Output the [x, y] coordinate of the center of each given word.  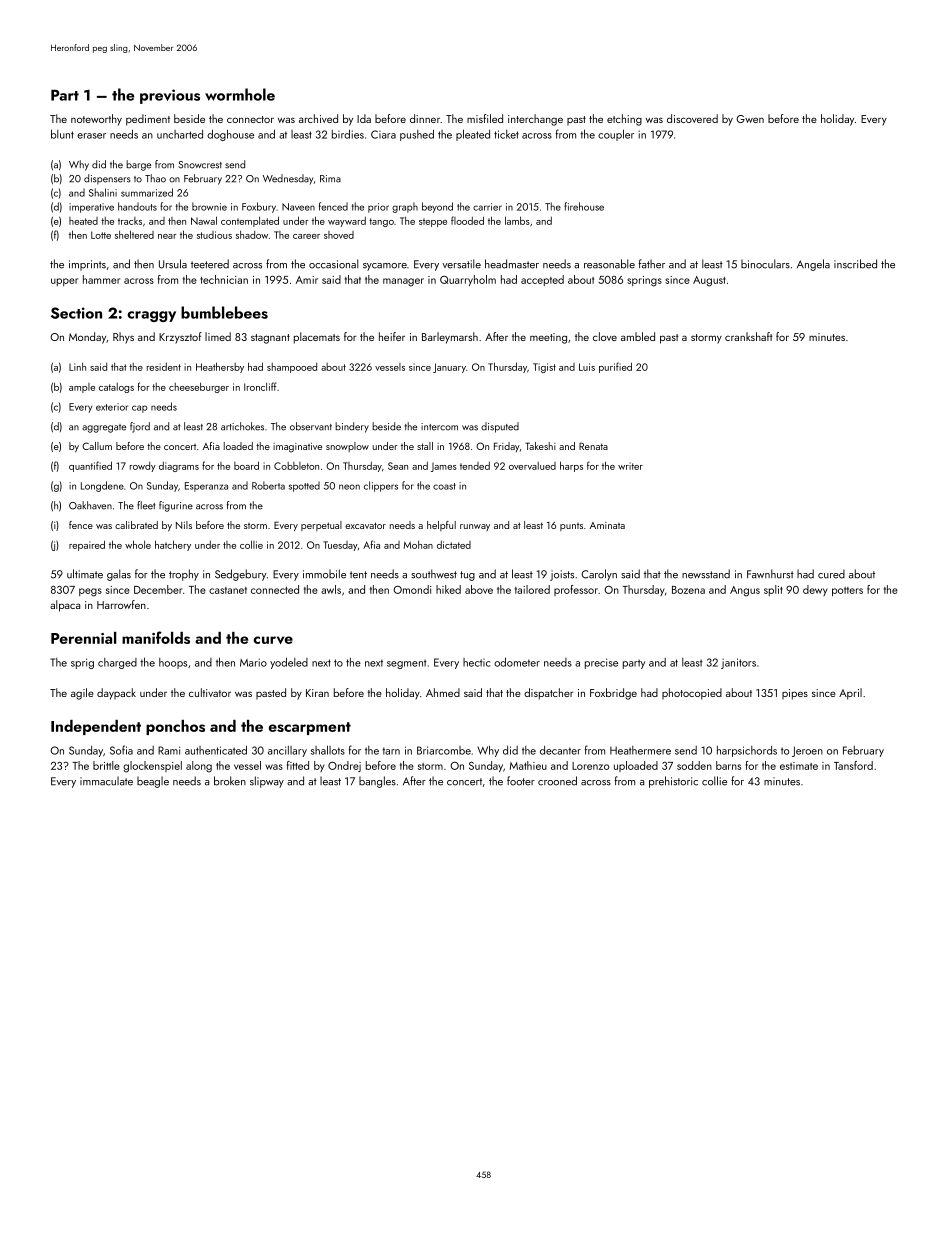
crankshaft [749, 336]
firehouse [584, 206]
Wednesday [288, 179]
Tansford [853, 765]
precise [601, 663]
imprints [87, 265]
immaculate [106, 781]
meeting [548, 338]
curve [273, 640]
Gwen [750, 119]
